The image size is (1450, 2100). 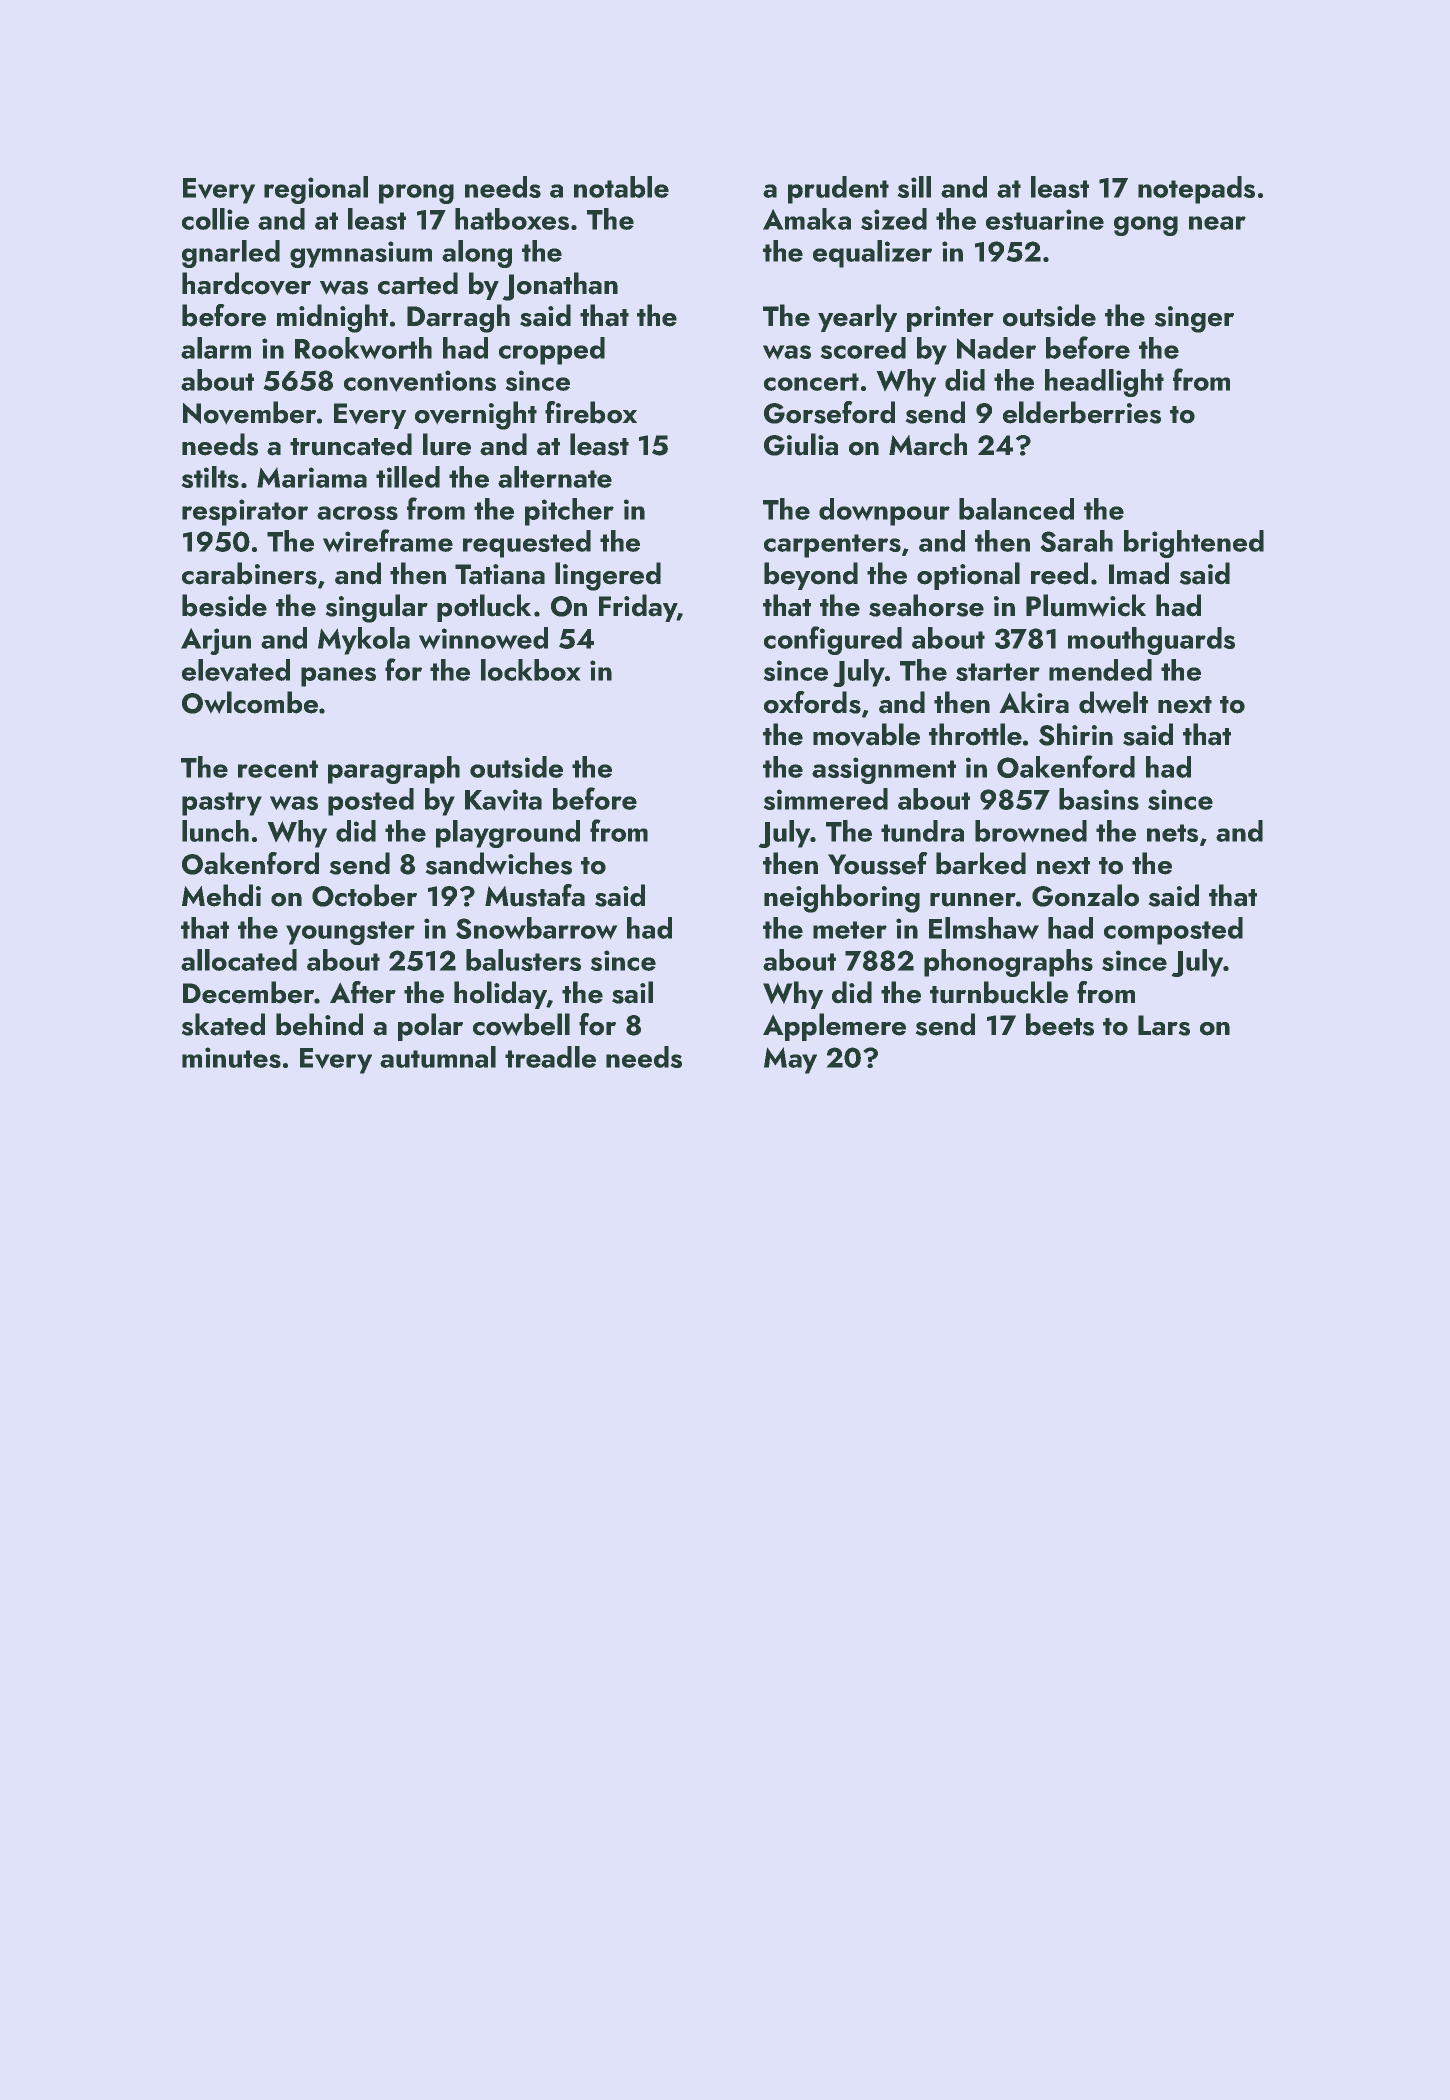 What do you see at coordinates (1194, 544) in the image?
I see `brightened` at bounding box center [1194, 544].
